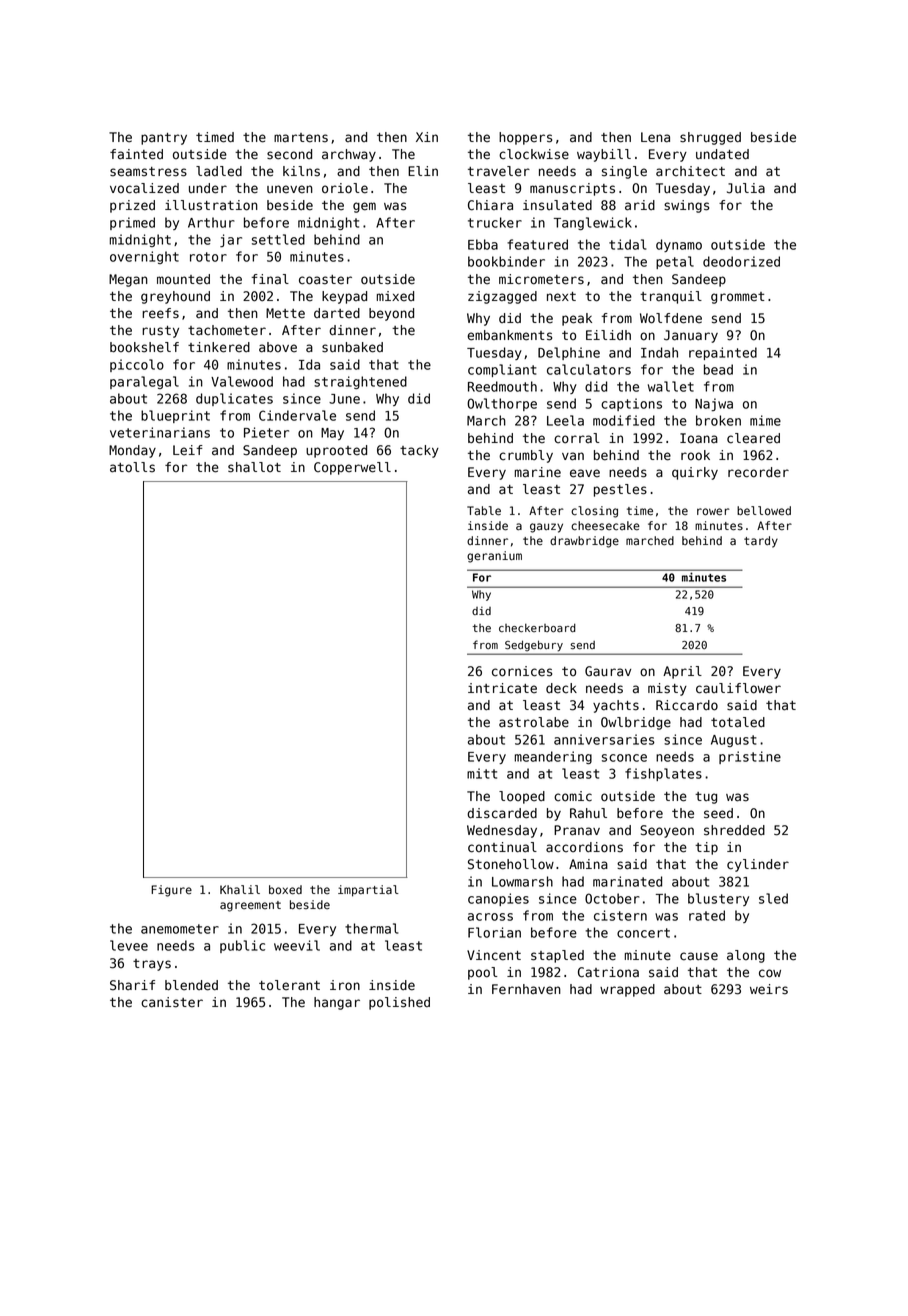  Describe the element at coordinates (722, 154) in the screenshot. I see `undated` at that location.
